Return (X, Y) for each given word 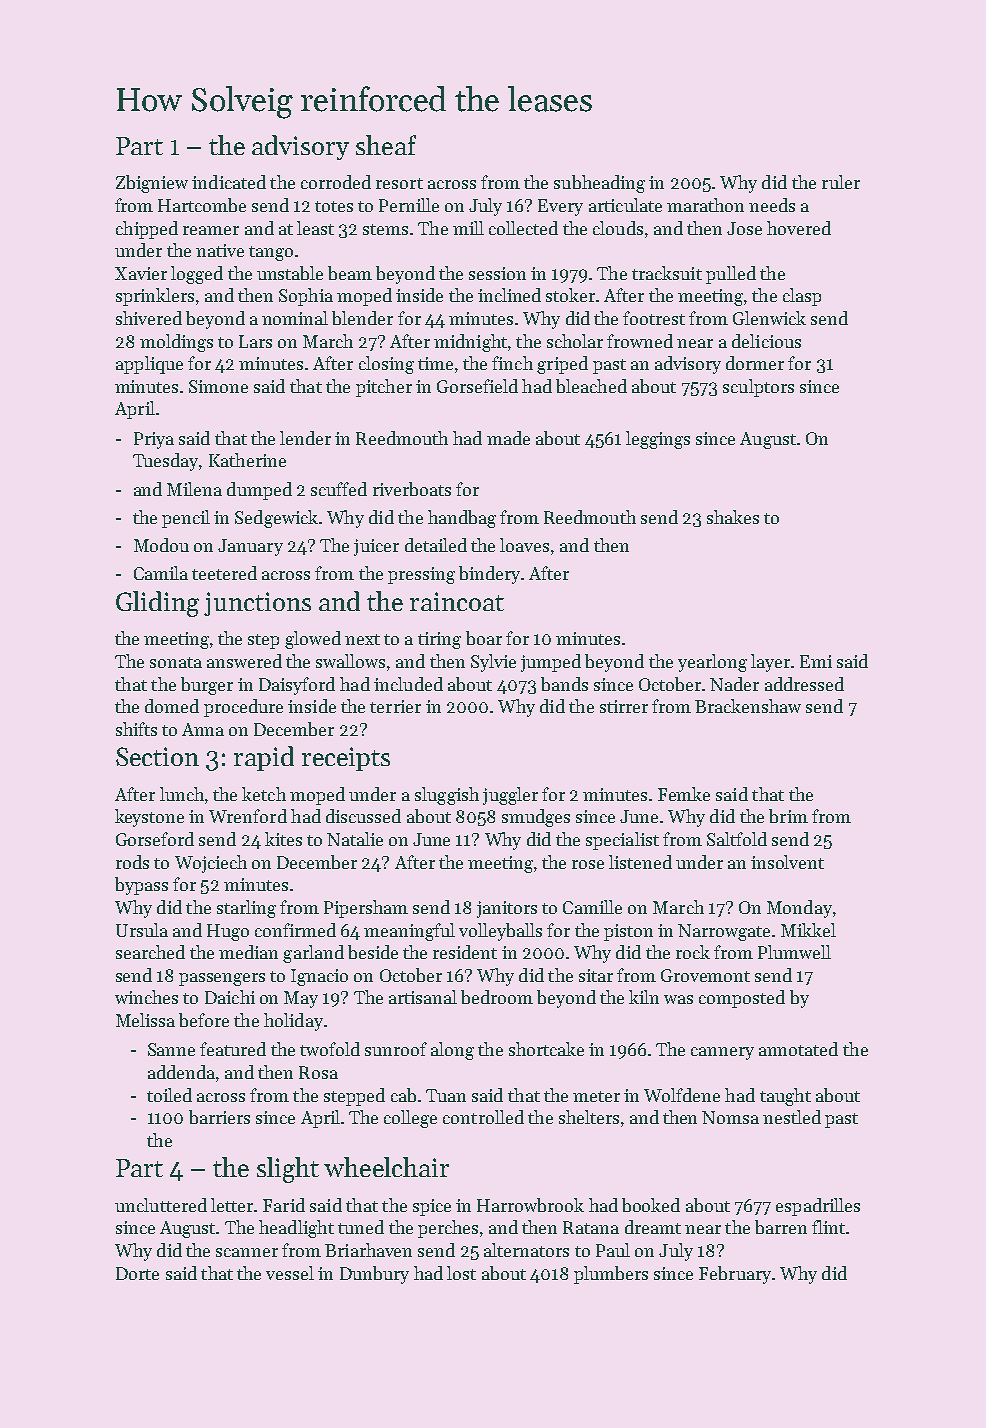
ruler (841, 182)
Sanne (171, 1049)
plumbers (611, 1275)
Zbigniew (152, 184)
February (735, 1275)
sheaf (386, 145)
